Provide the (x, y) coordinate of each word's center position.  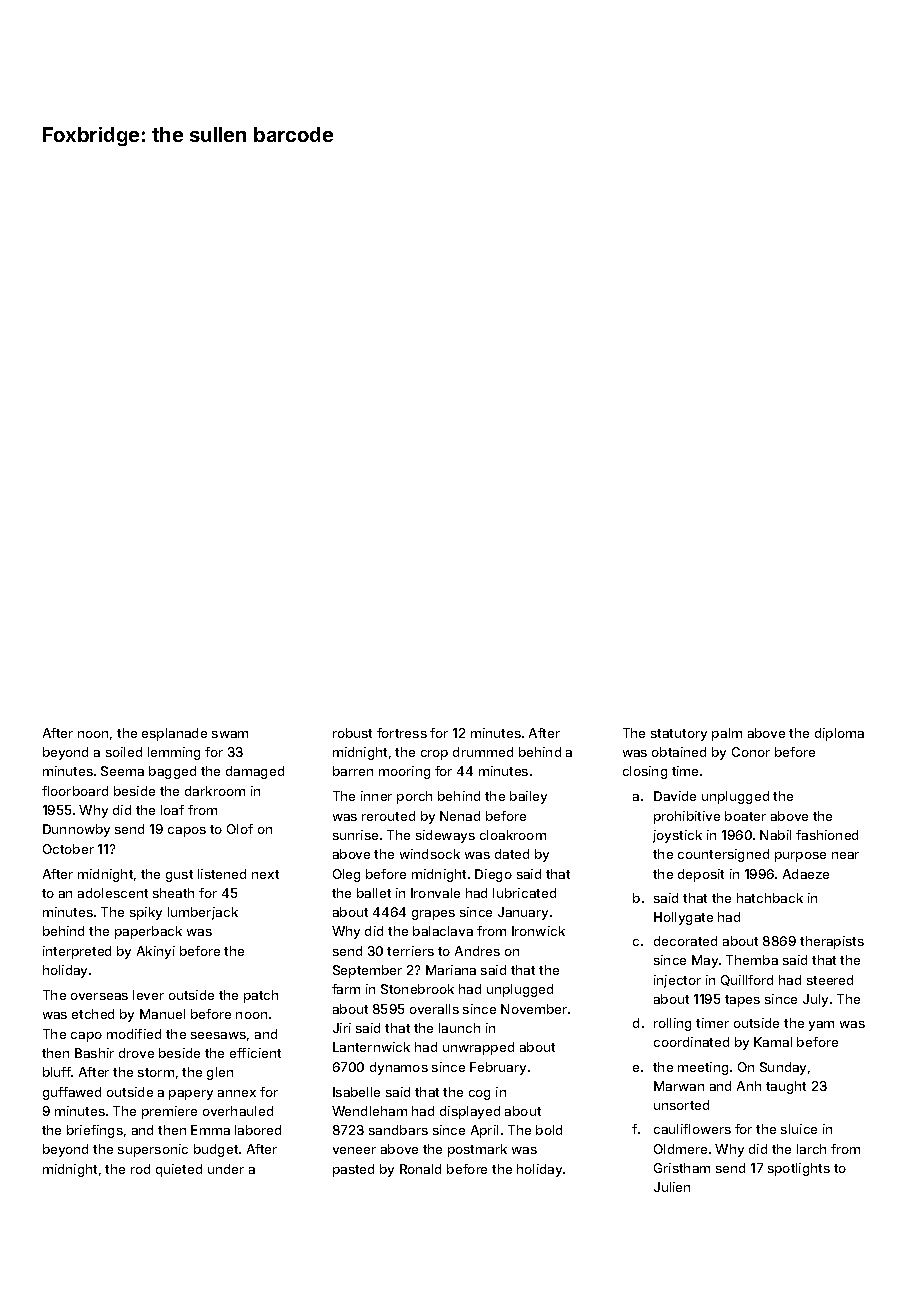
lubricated (524, 893)
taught (786, 1087)
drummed (483, 752)
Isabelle (356, 1092)
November (534, 1009)
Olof (240, 829)
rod (140, 1169)
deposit (701, 875)
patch (261, 996)
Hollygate (683, 918)
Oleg (346, 875)
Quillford (747, 980)
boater (745, 816)
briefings (95, 1131)
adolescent (113, 893)
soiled (124, 752)
